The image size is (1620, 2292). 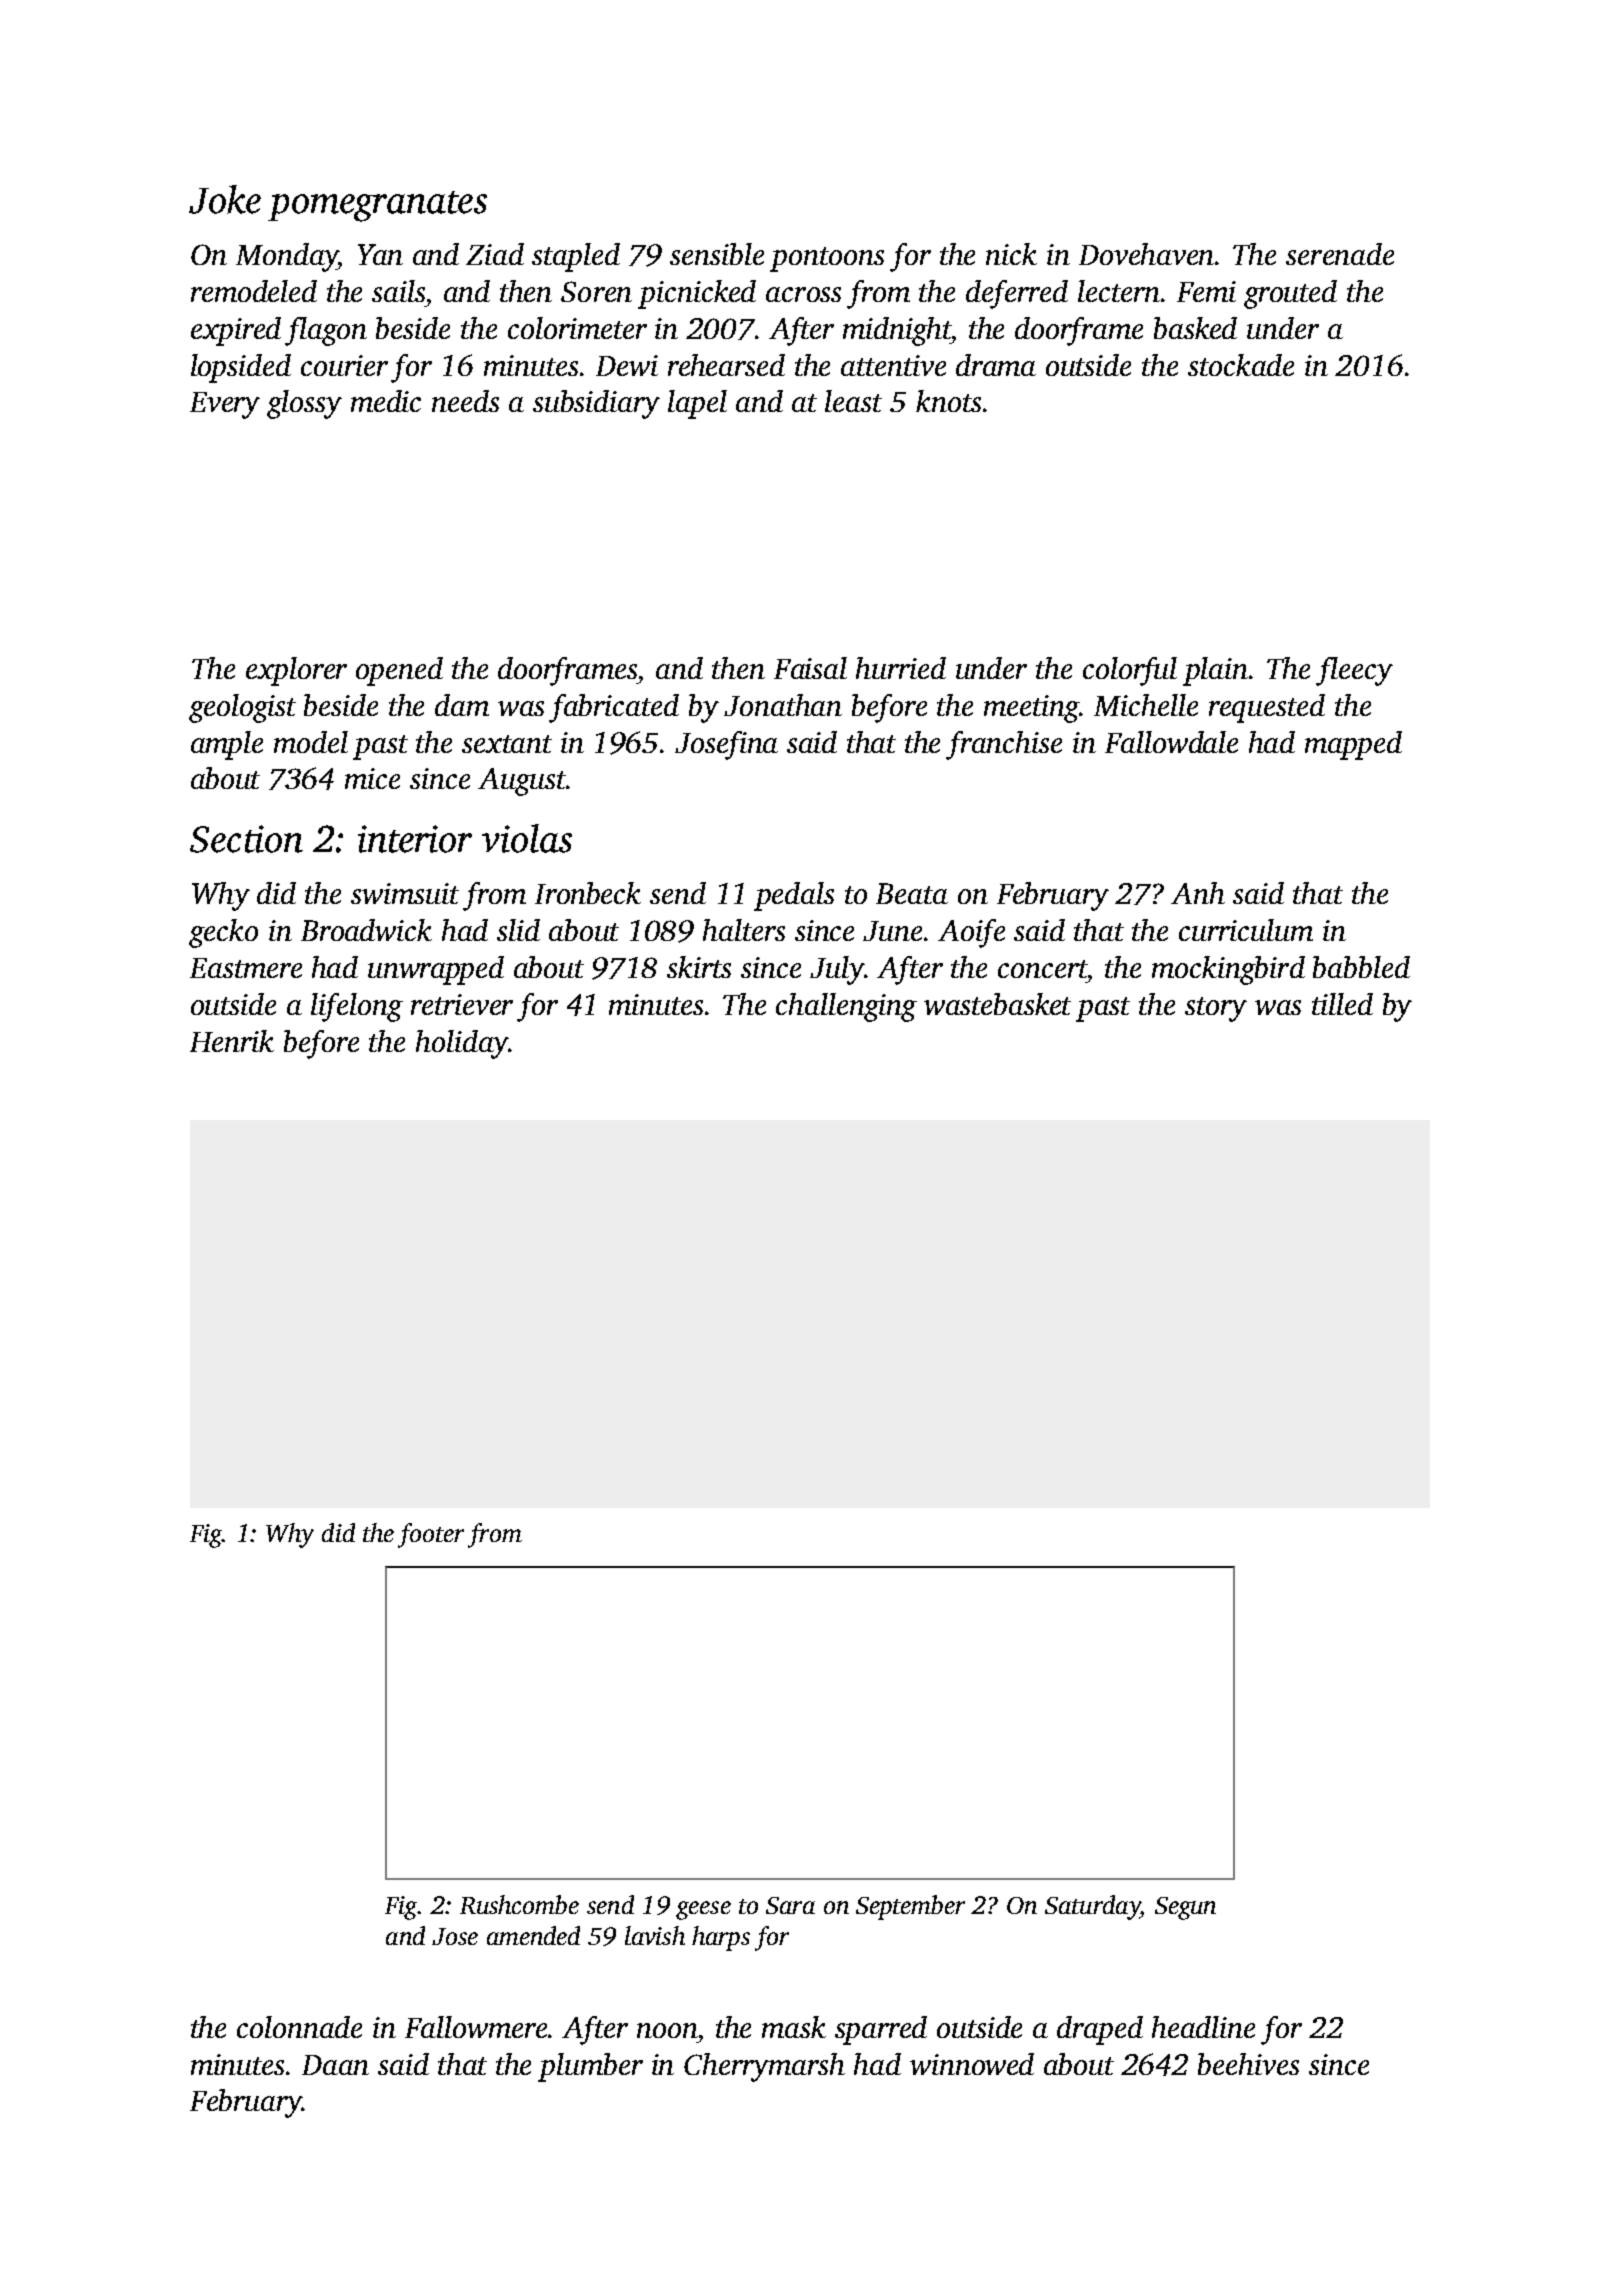 What do you see at coordinates (901, 668) in the screenshot?
I see `hurried` at bounding box center [901, 668].
